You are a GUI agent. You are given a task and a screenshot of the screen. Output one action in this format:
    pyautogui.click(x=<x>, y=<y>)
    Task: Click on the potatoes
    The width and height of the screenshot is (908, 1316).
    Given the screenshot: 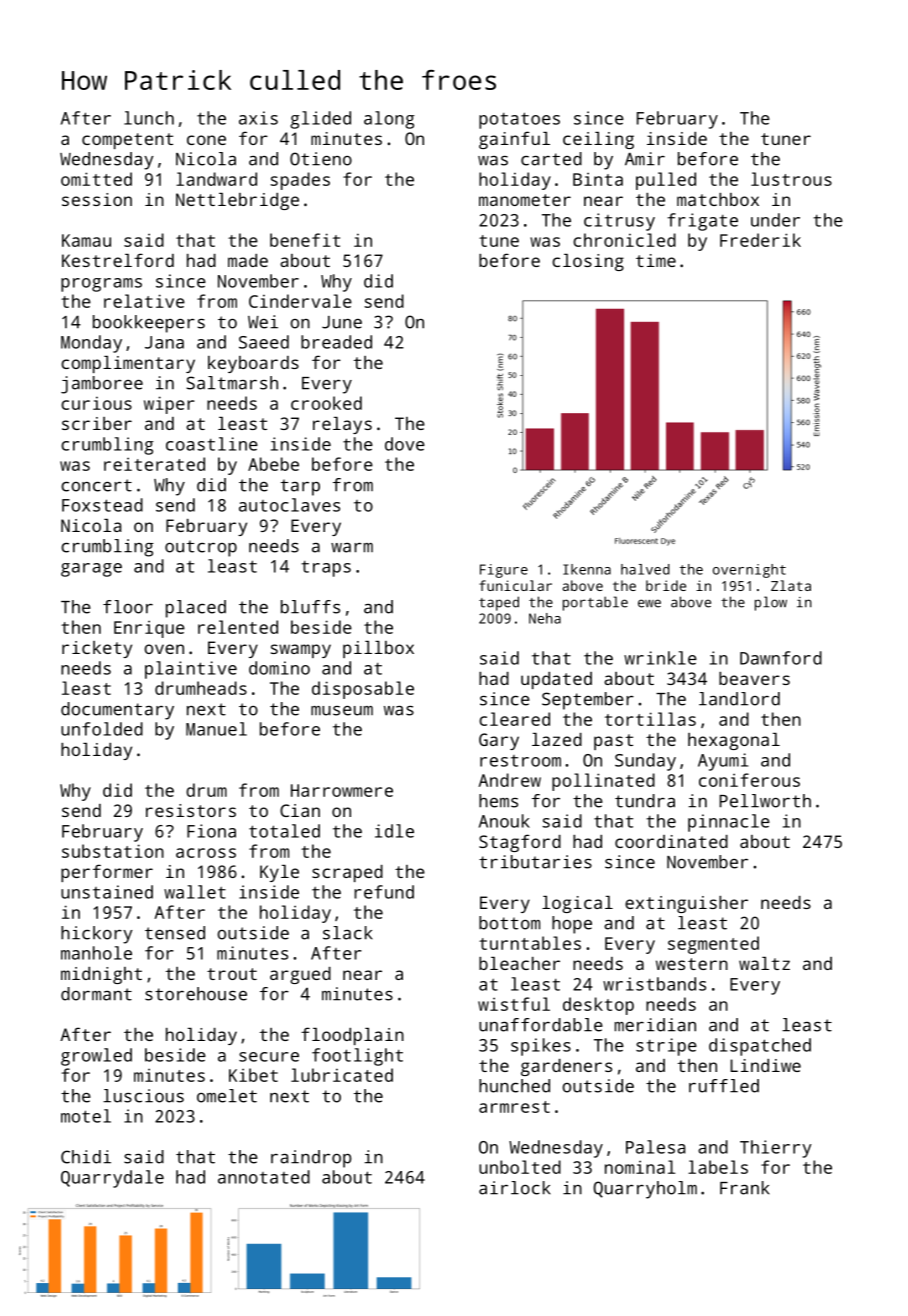 What is the action you would take?
    pyautogui.click(x=519, y=120)
